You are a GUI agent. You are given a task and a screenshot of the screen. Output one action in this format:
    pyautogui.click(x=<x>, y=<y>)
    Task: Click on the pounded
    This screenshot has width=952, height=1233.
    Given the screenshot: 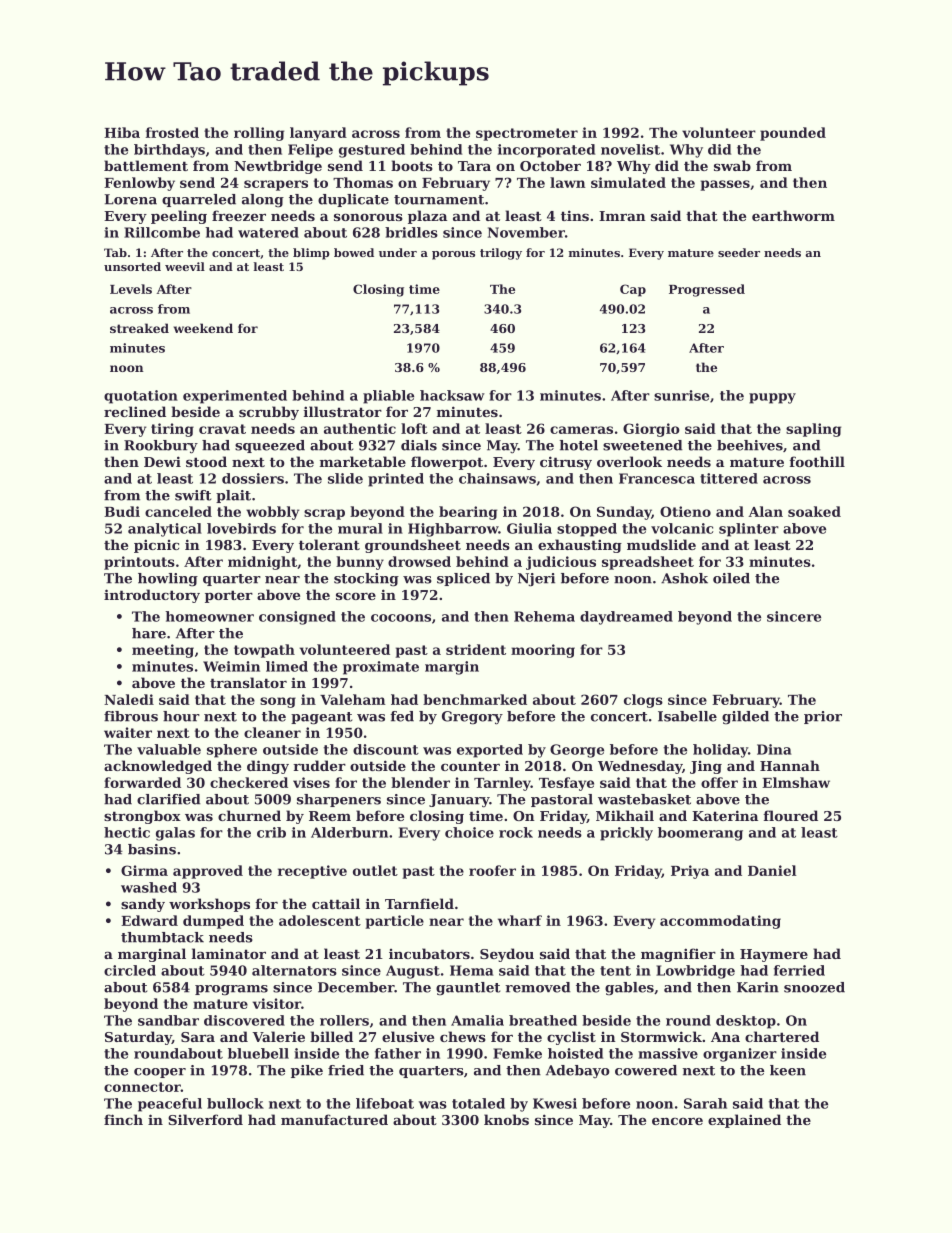 What is the action you would take?
    pyautogui.click(x=793, y=134)
